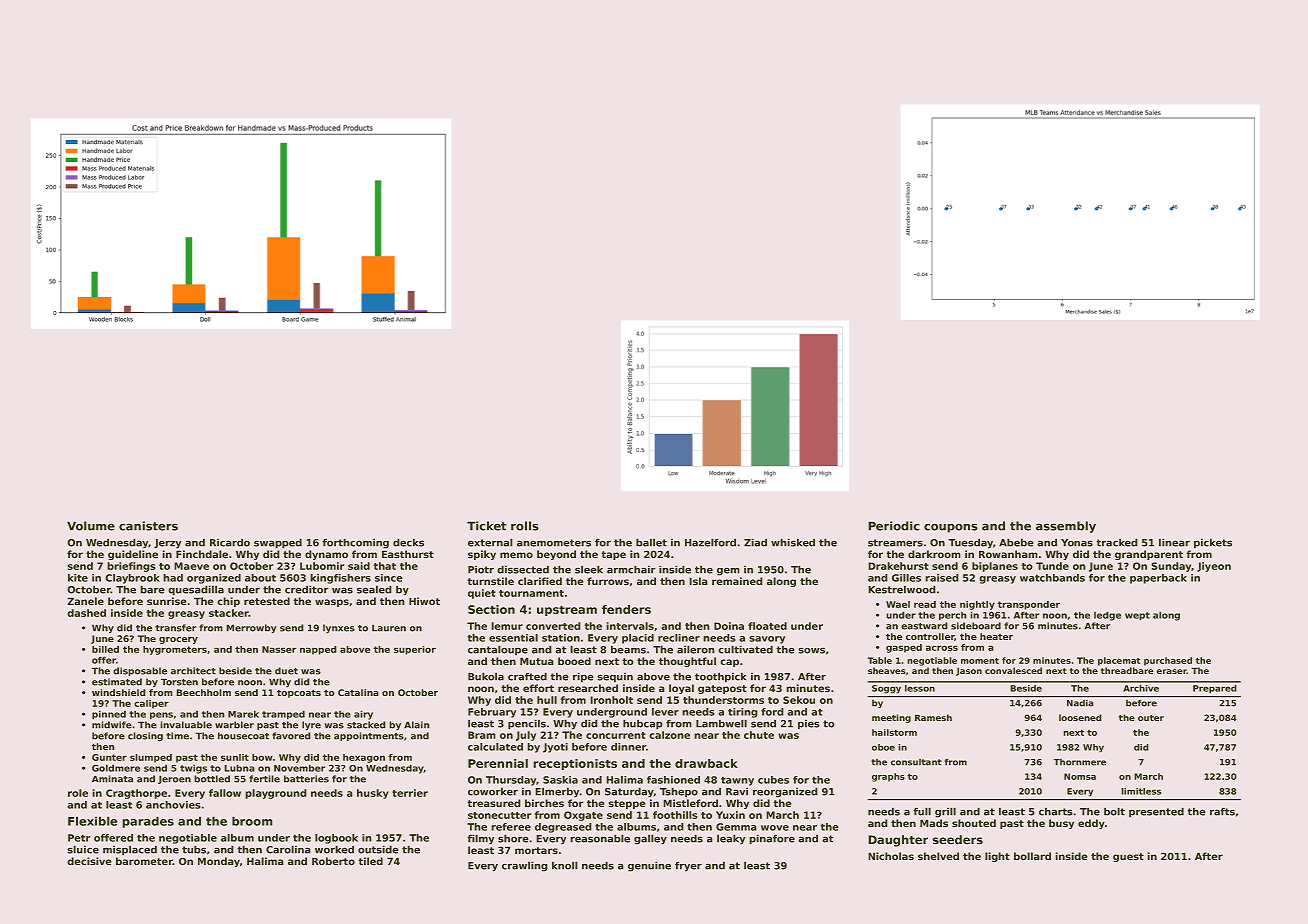  Describe the element at coordinates (538, 688) in the page. I see `effort` at that location.
